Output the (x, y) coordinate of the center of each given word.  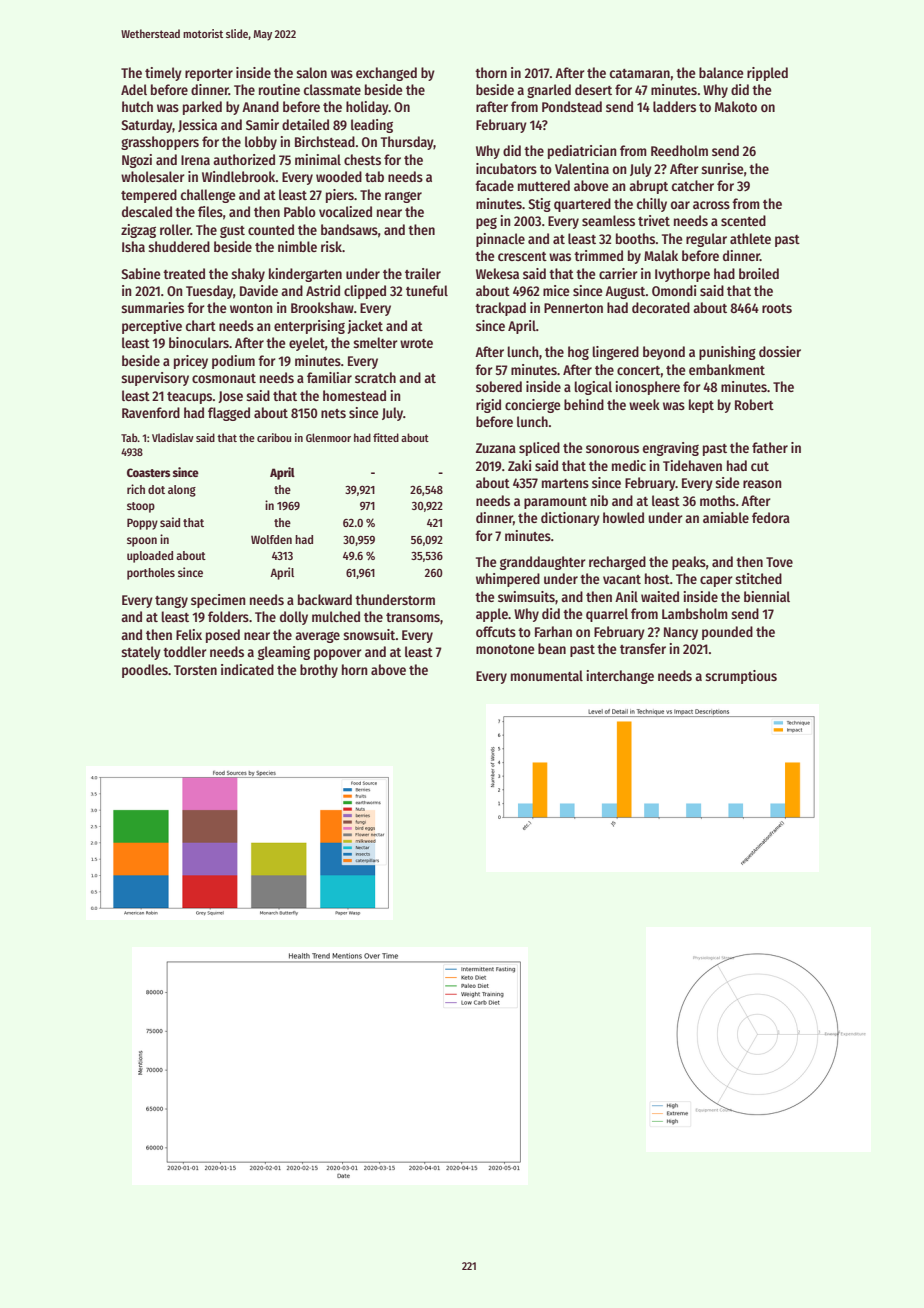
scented (743, 220)
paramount (555, 503)
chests (362, 159)
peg (486, 223)
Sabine (141, 273)
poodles (145, 671)
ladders (674, 106)
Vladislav (173, 437)
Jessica (197, 125)
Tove (779, 562)
